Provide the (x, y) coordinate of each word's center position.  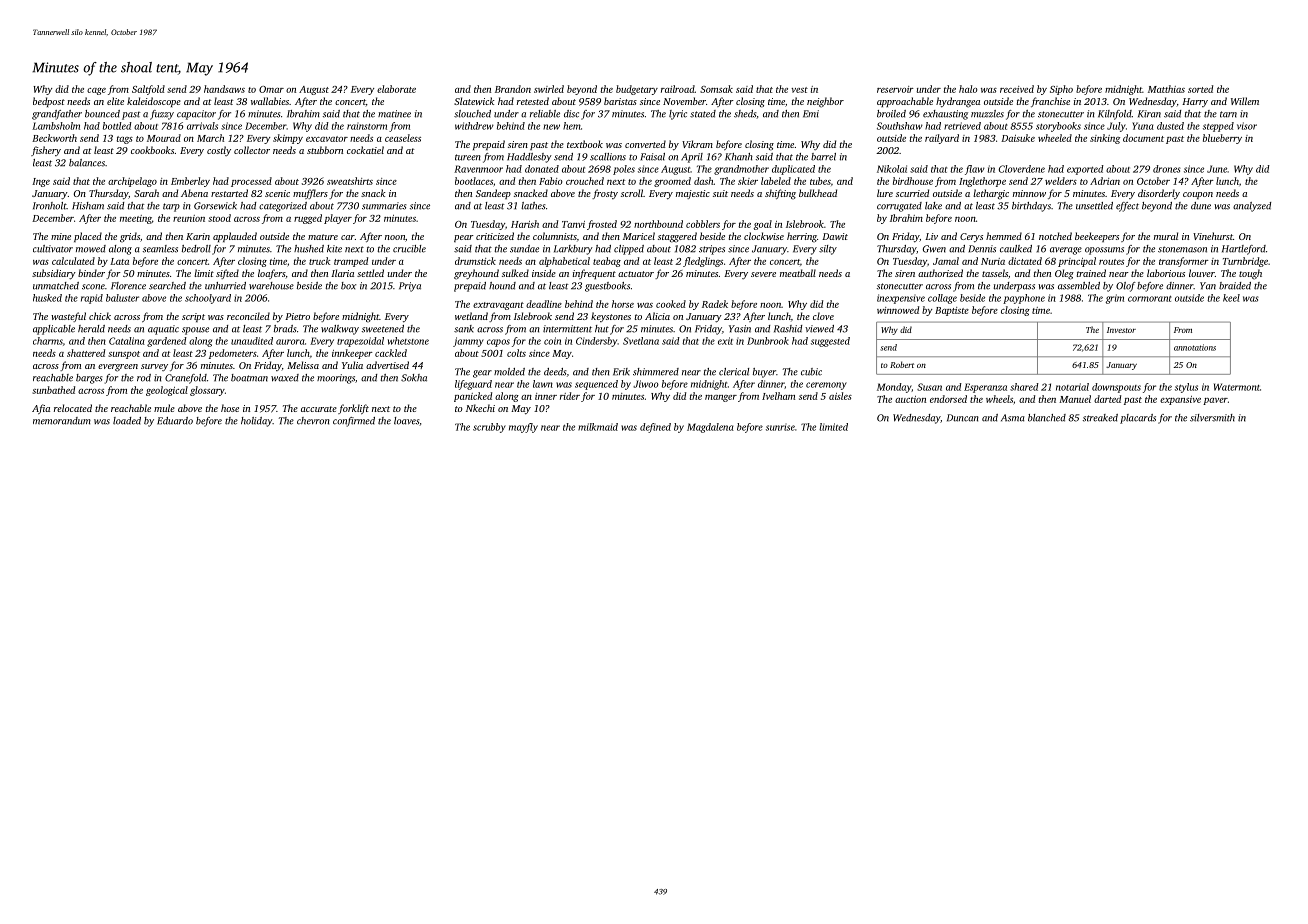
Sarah (146, 193)
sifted (227, 274)
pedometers (233, 354)
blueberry (1222, 139)
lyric (678, 115)
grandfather (57, 115)
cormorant (1150, 298)
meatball (798, 273)
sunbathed (53, 390)
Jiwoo (646, 384)
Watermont (1237, 387)
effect (1127, 207)
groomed (672, 182)
